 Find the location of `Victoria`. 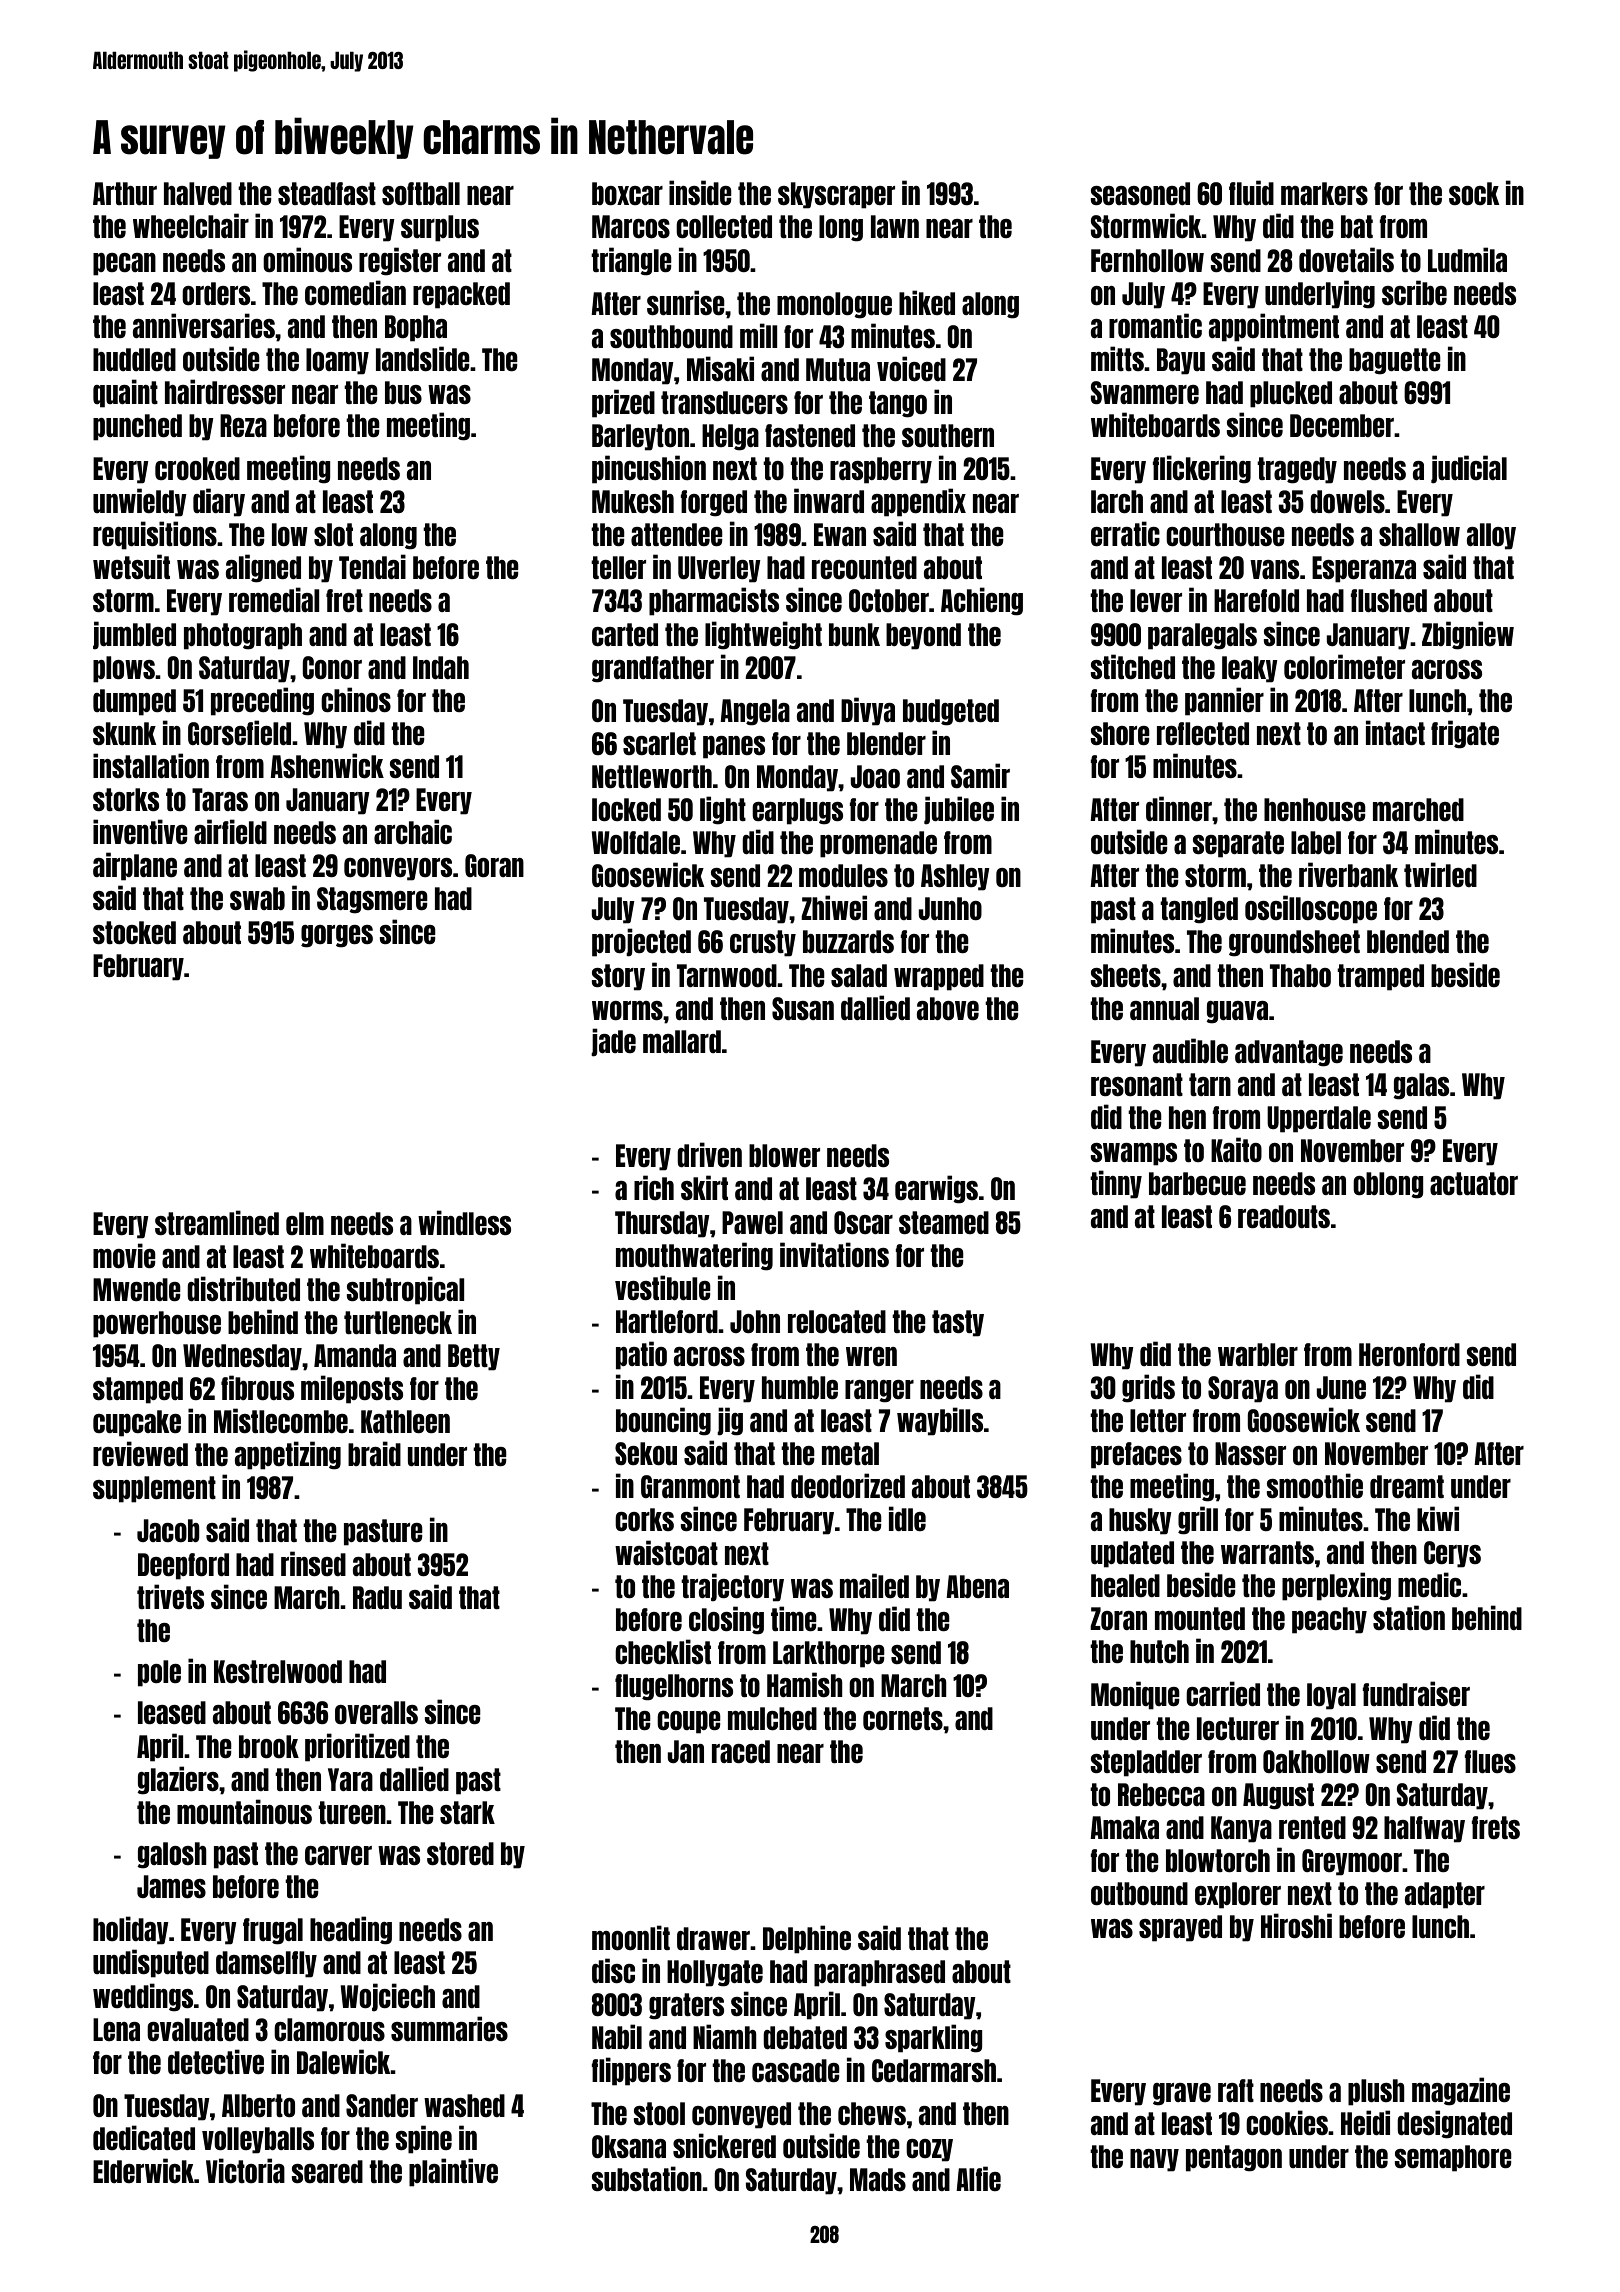

Victoria is located at coordinates (245, 2170).
